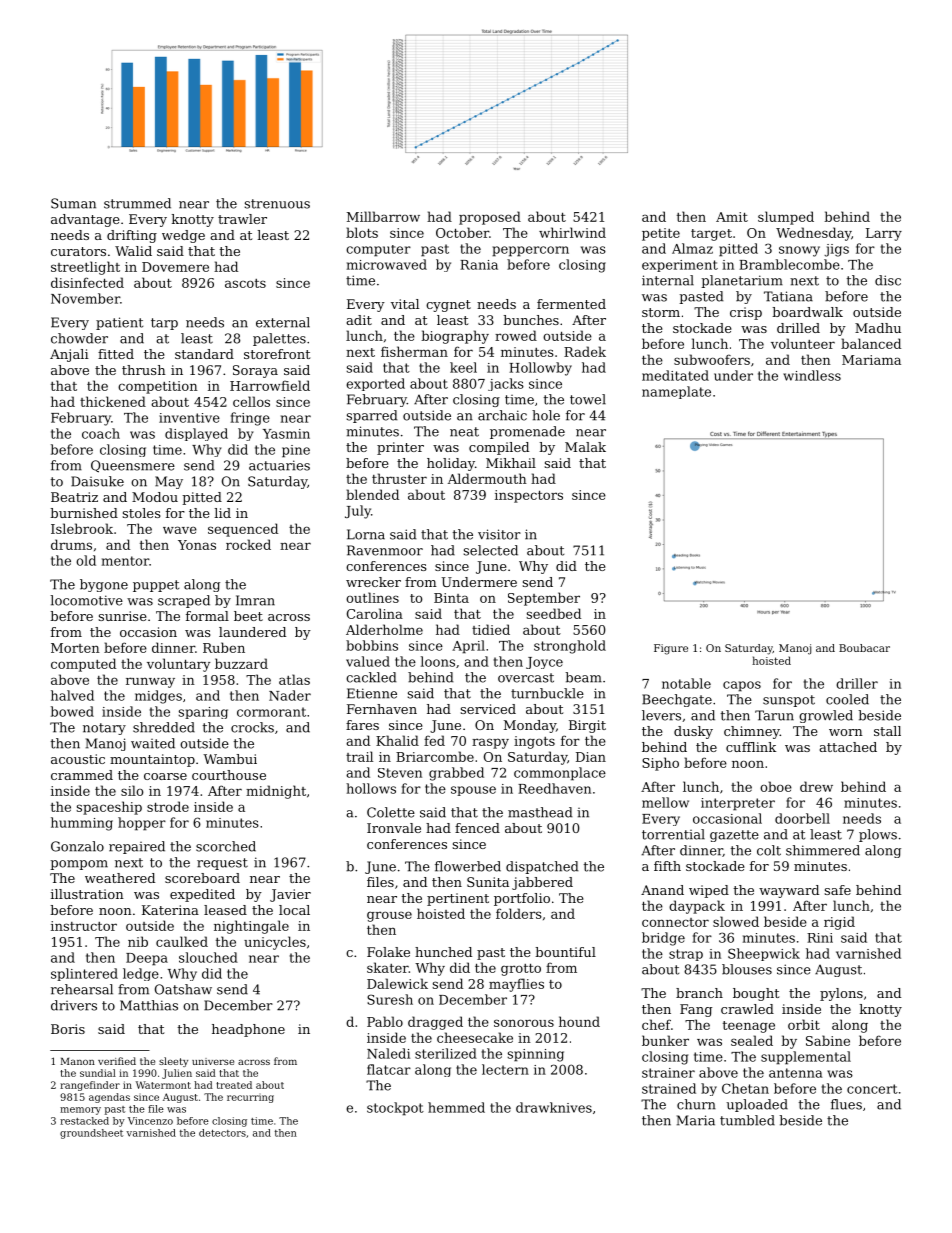 The height and width of the screenshot is (1233, 952). What do you see at coordinates (378, 251) in the screenshot?
I see `computer` at bounding box center [378, 251].
